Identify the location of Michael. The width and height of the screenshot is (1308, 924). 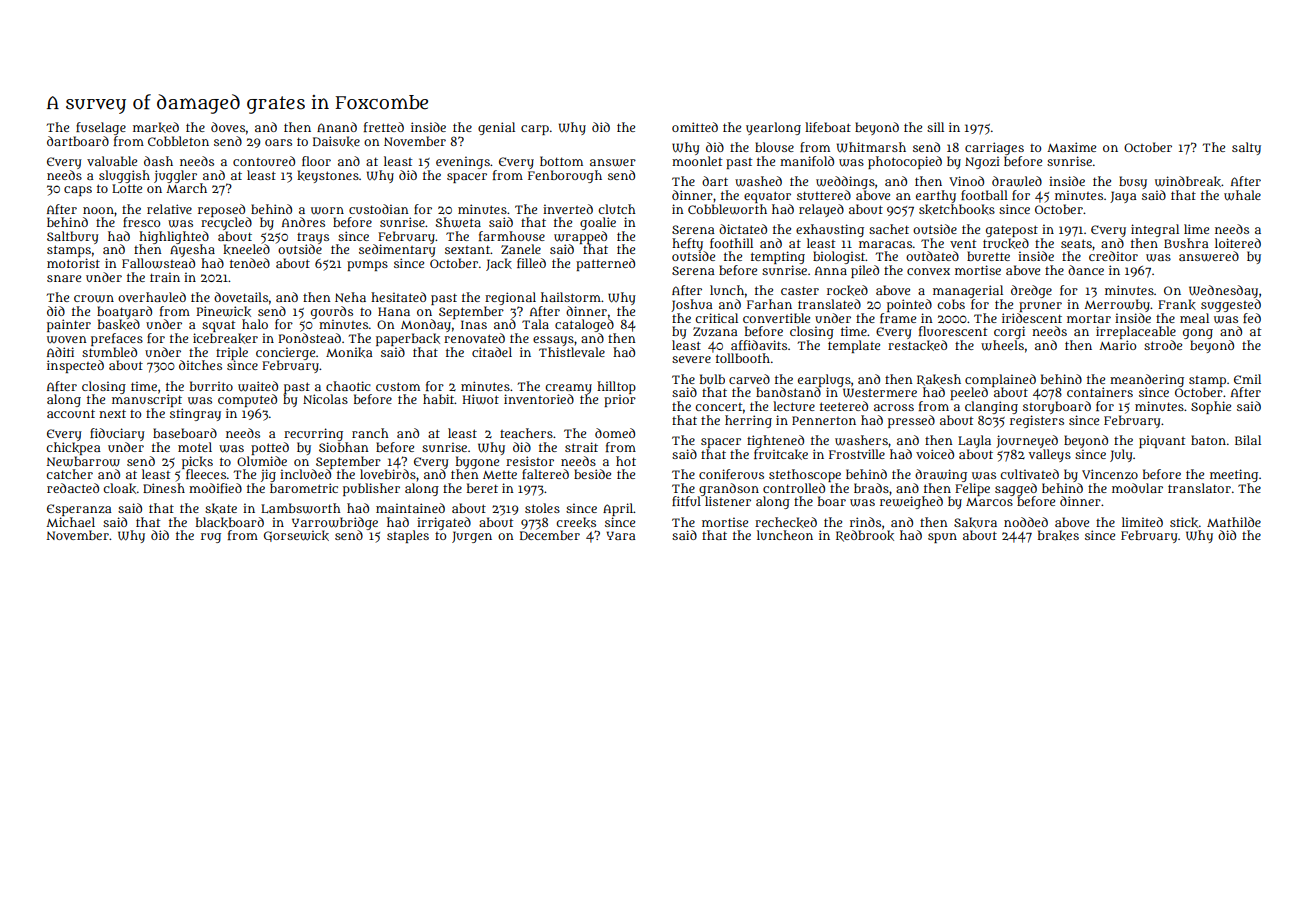
(70, 522).
